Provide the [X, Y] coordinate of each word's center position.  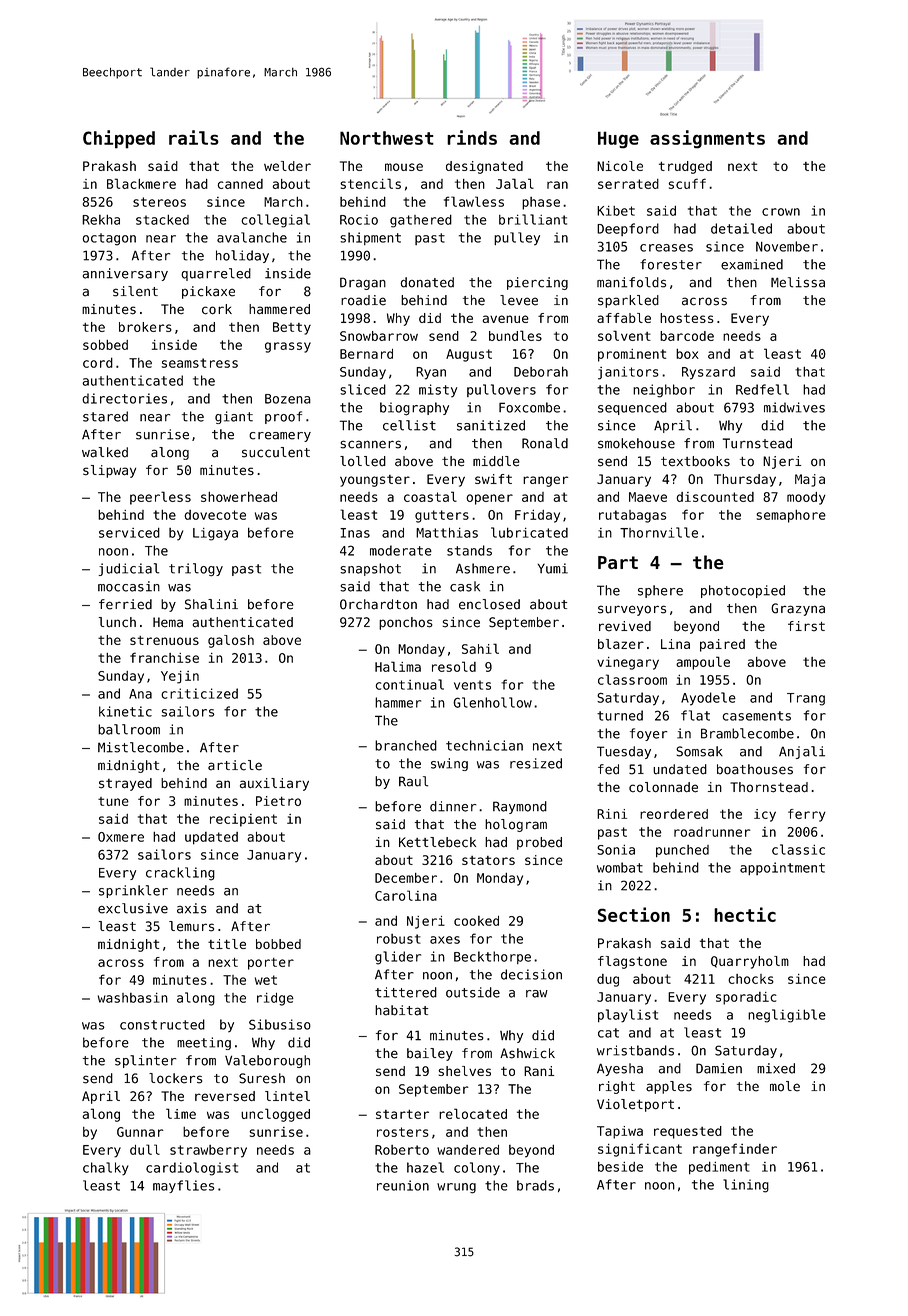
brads [535, 1185]
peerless [160, 498]
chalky [106, 1169]
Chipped [119, 139]
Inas [355, 533]
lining [746, 1186]
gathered [421, 221]
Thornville [659, 532]
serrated [628, 184]
